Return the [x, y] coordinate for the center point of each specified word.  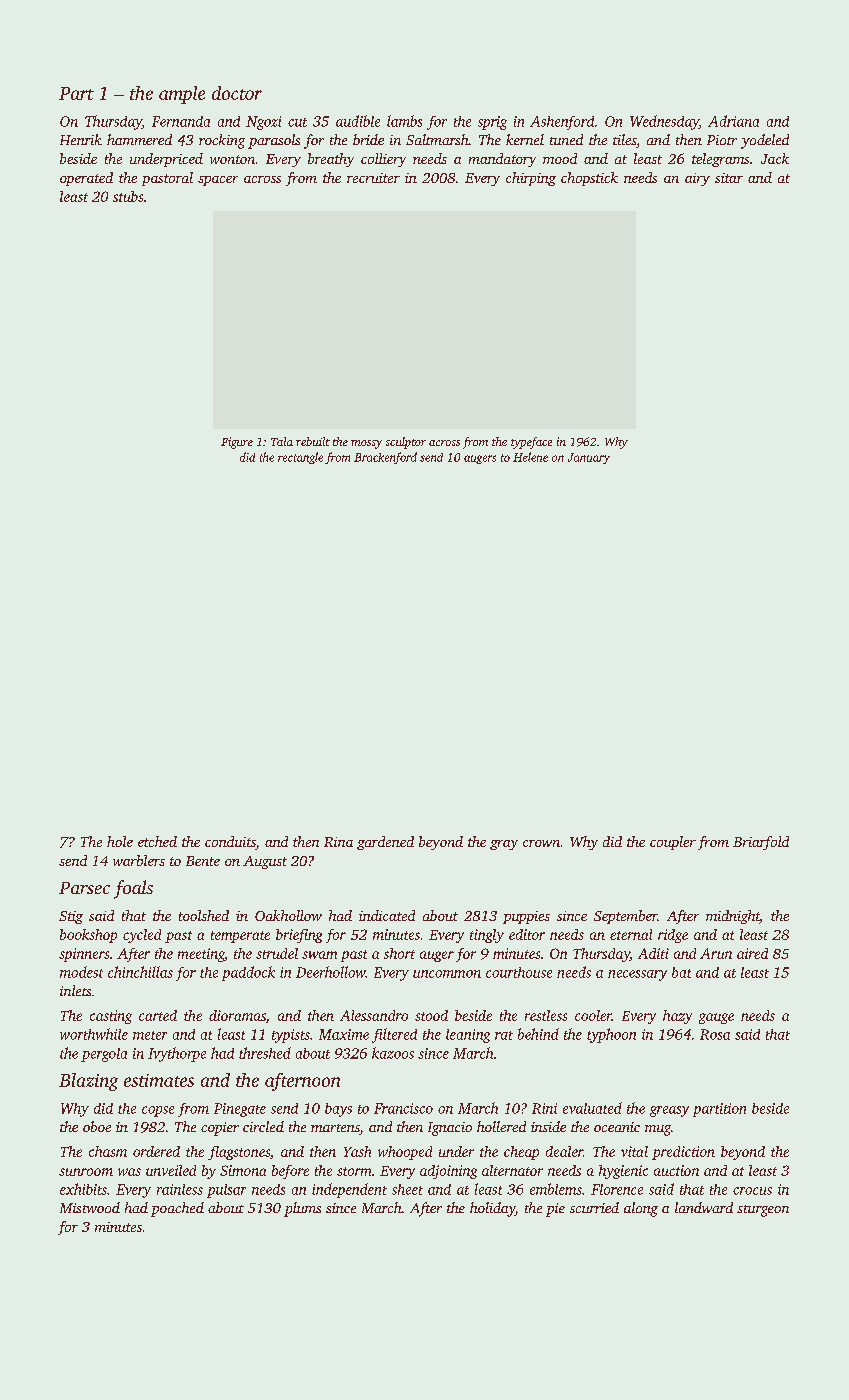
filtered [394, 1035]
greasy [669, 1111]
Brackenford [385, 458]
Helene [530, 457]
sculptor [406, 443]
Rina [338, 842]
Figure [237, 443]
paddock [248, 973]
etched [157, 841]
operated [86, 179]
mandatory [502, 160]
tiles [624, 139]
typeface [531, 443]
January [589, 458]
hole [120, 841]
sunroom [86, 1172]
